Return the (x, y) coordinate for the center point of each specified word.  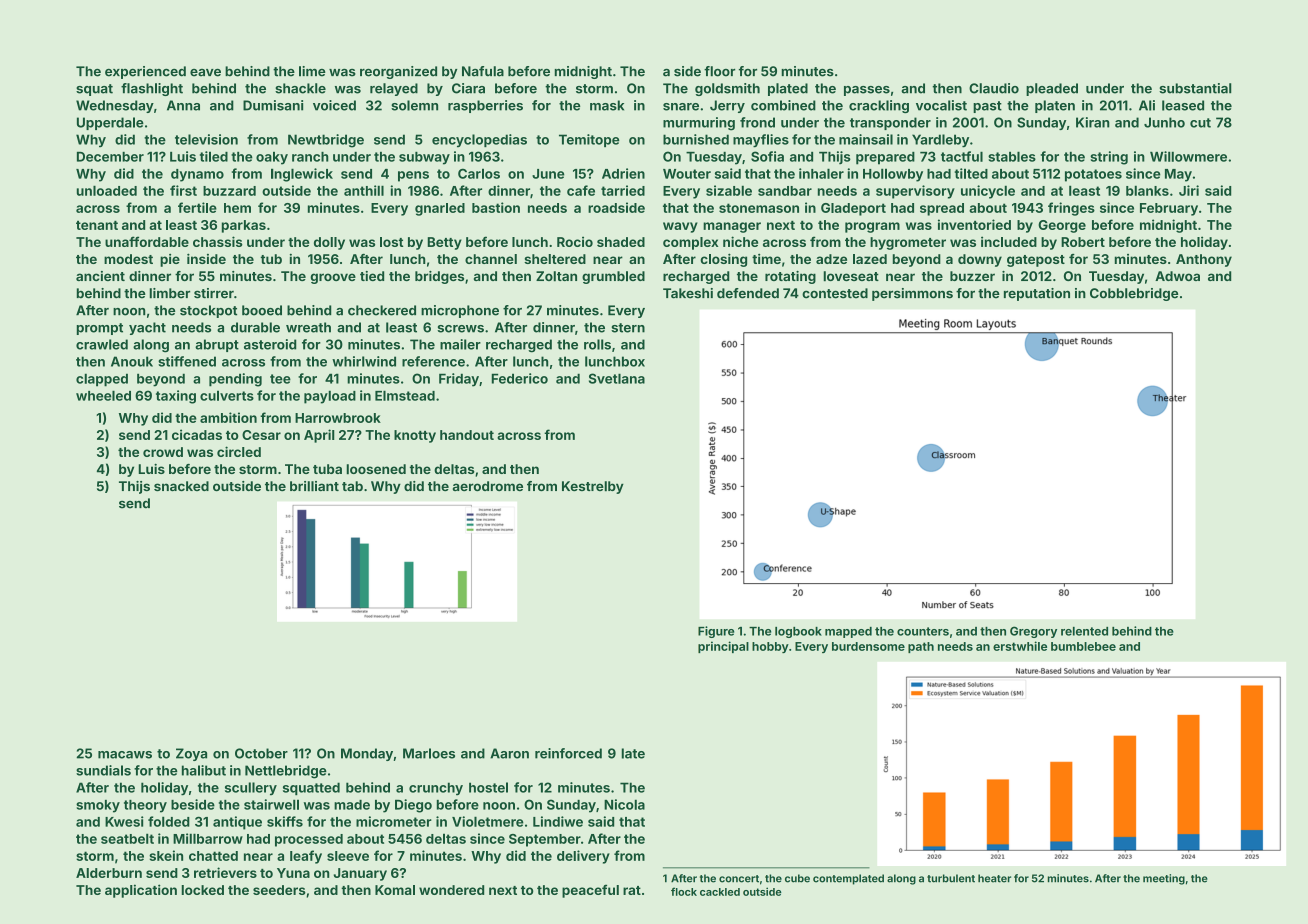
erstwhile (1020, 646)
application (141, 891)
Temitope (589, 140)
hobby (770, 647)
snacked (181, 486)
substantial (1195, 88)
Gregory (1033, 632)
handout (467, 435)
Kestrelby (593, 487)
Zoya (191, 754)
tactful (962, 156)
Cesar (261, 435)
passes (867, 91)
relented (1084, 631)
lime (312, 71)
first (183, 190)
